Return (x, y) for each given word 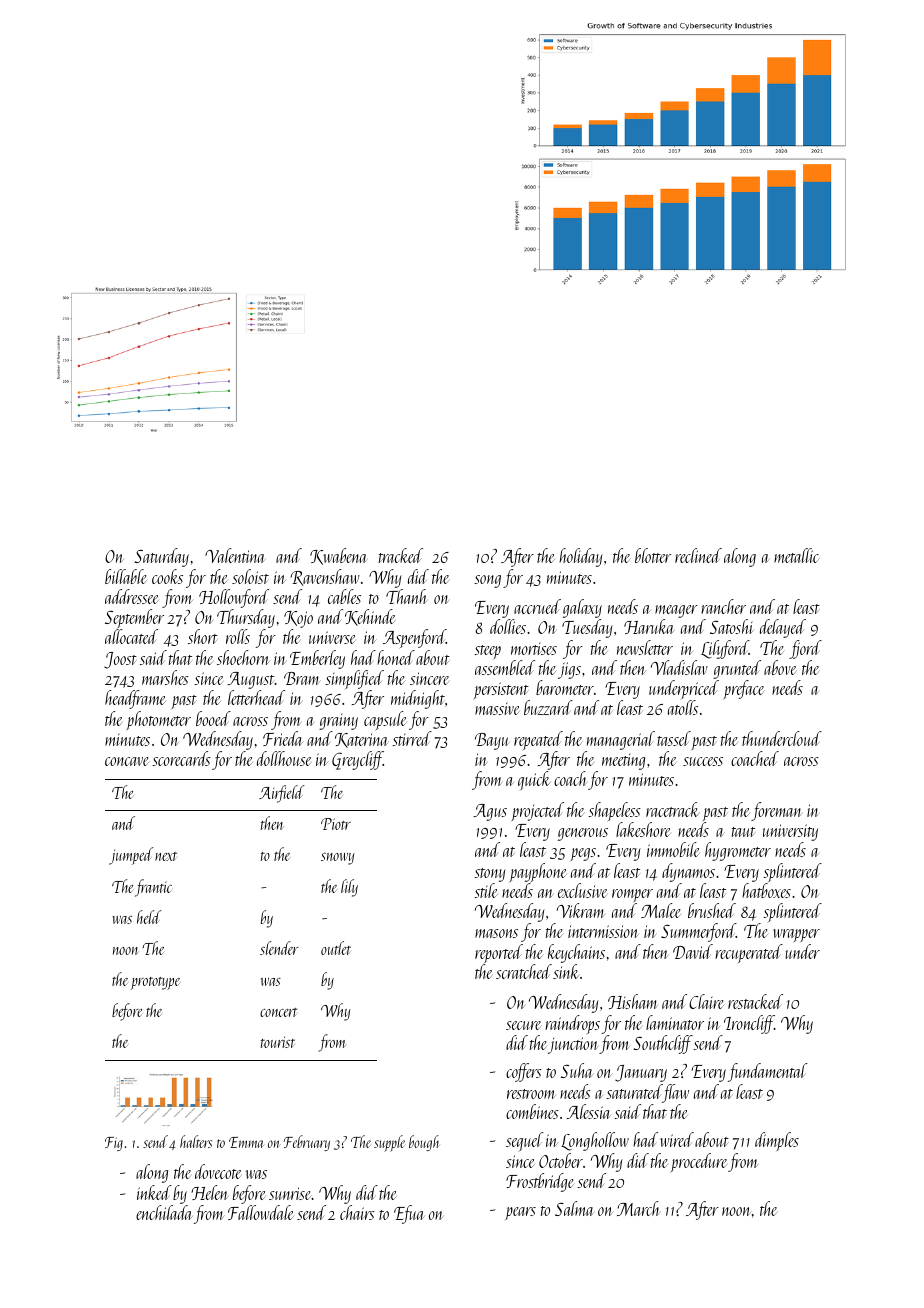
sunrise (290, 1193)
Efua (409, 1214)
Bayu (492, 741)
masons (496, 933)
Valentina (235, 555)
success (703, 761)
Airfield (282, 794)
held (149, 917)
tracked (401, 555)
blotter (653, 555)
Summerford (698, 932)
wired (677, 1139)
